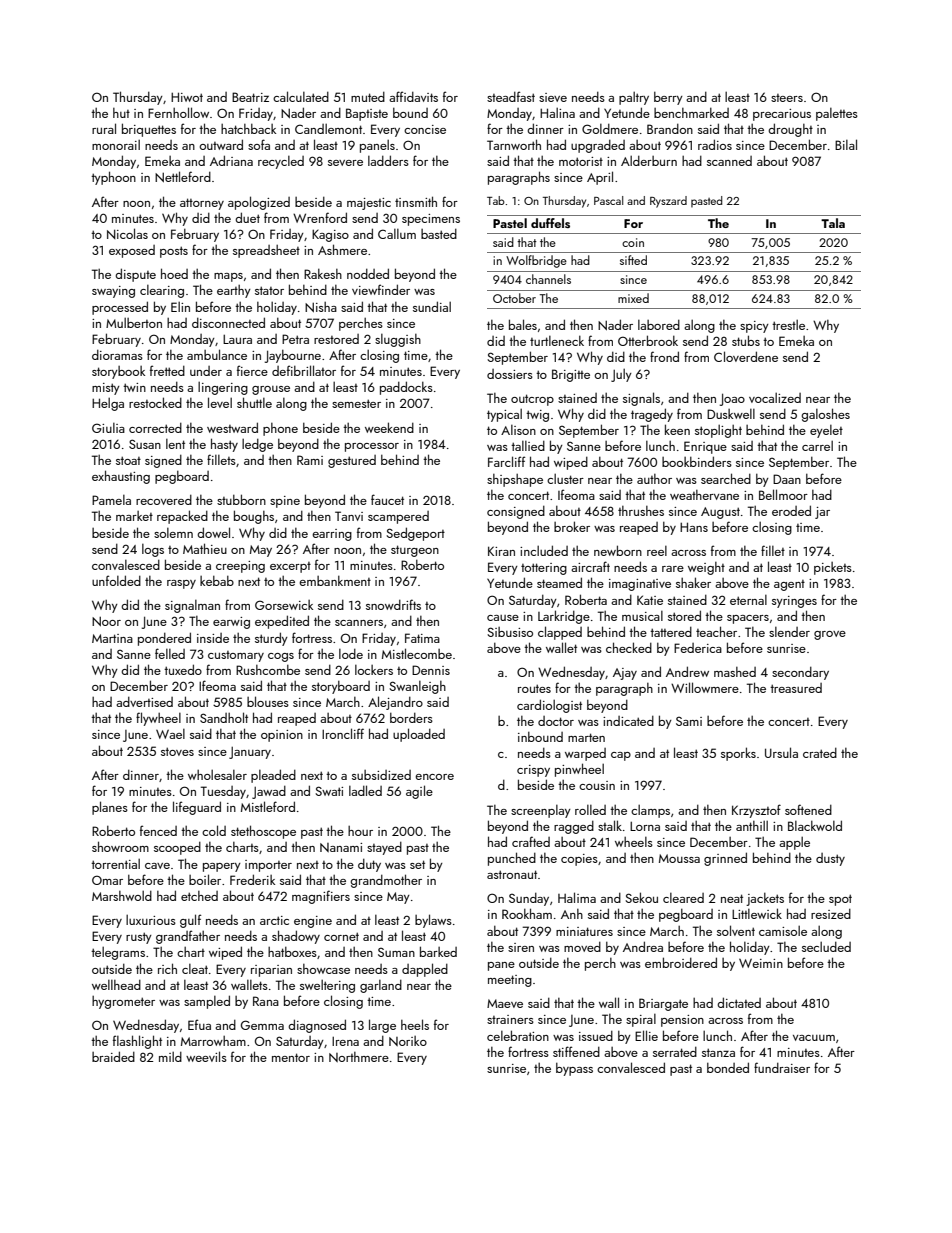  Describe the element at coordinates (510, 632) in the image. I see `Sibusiso` at that location.
